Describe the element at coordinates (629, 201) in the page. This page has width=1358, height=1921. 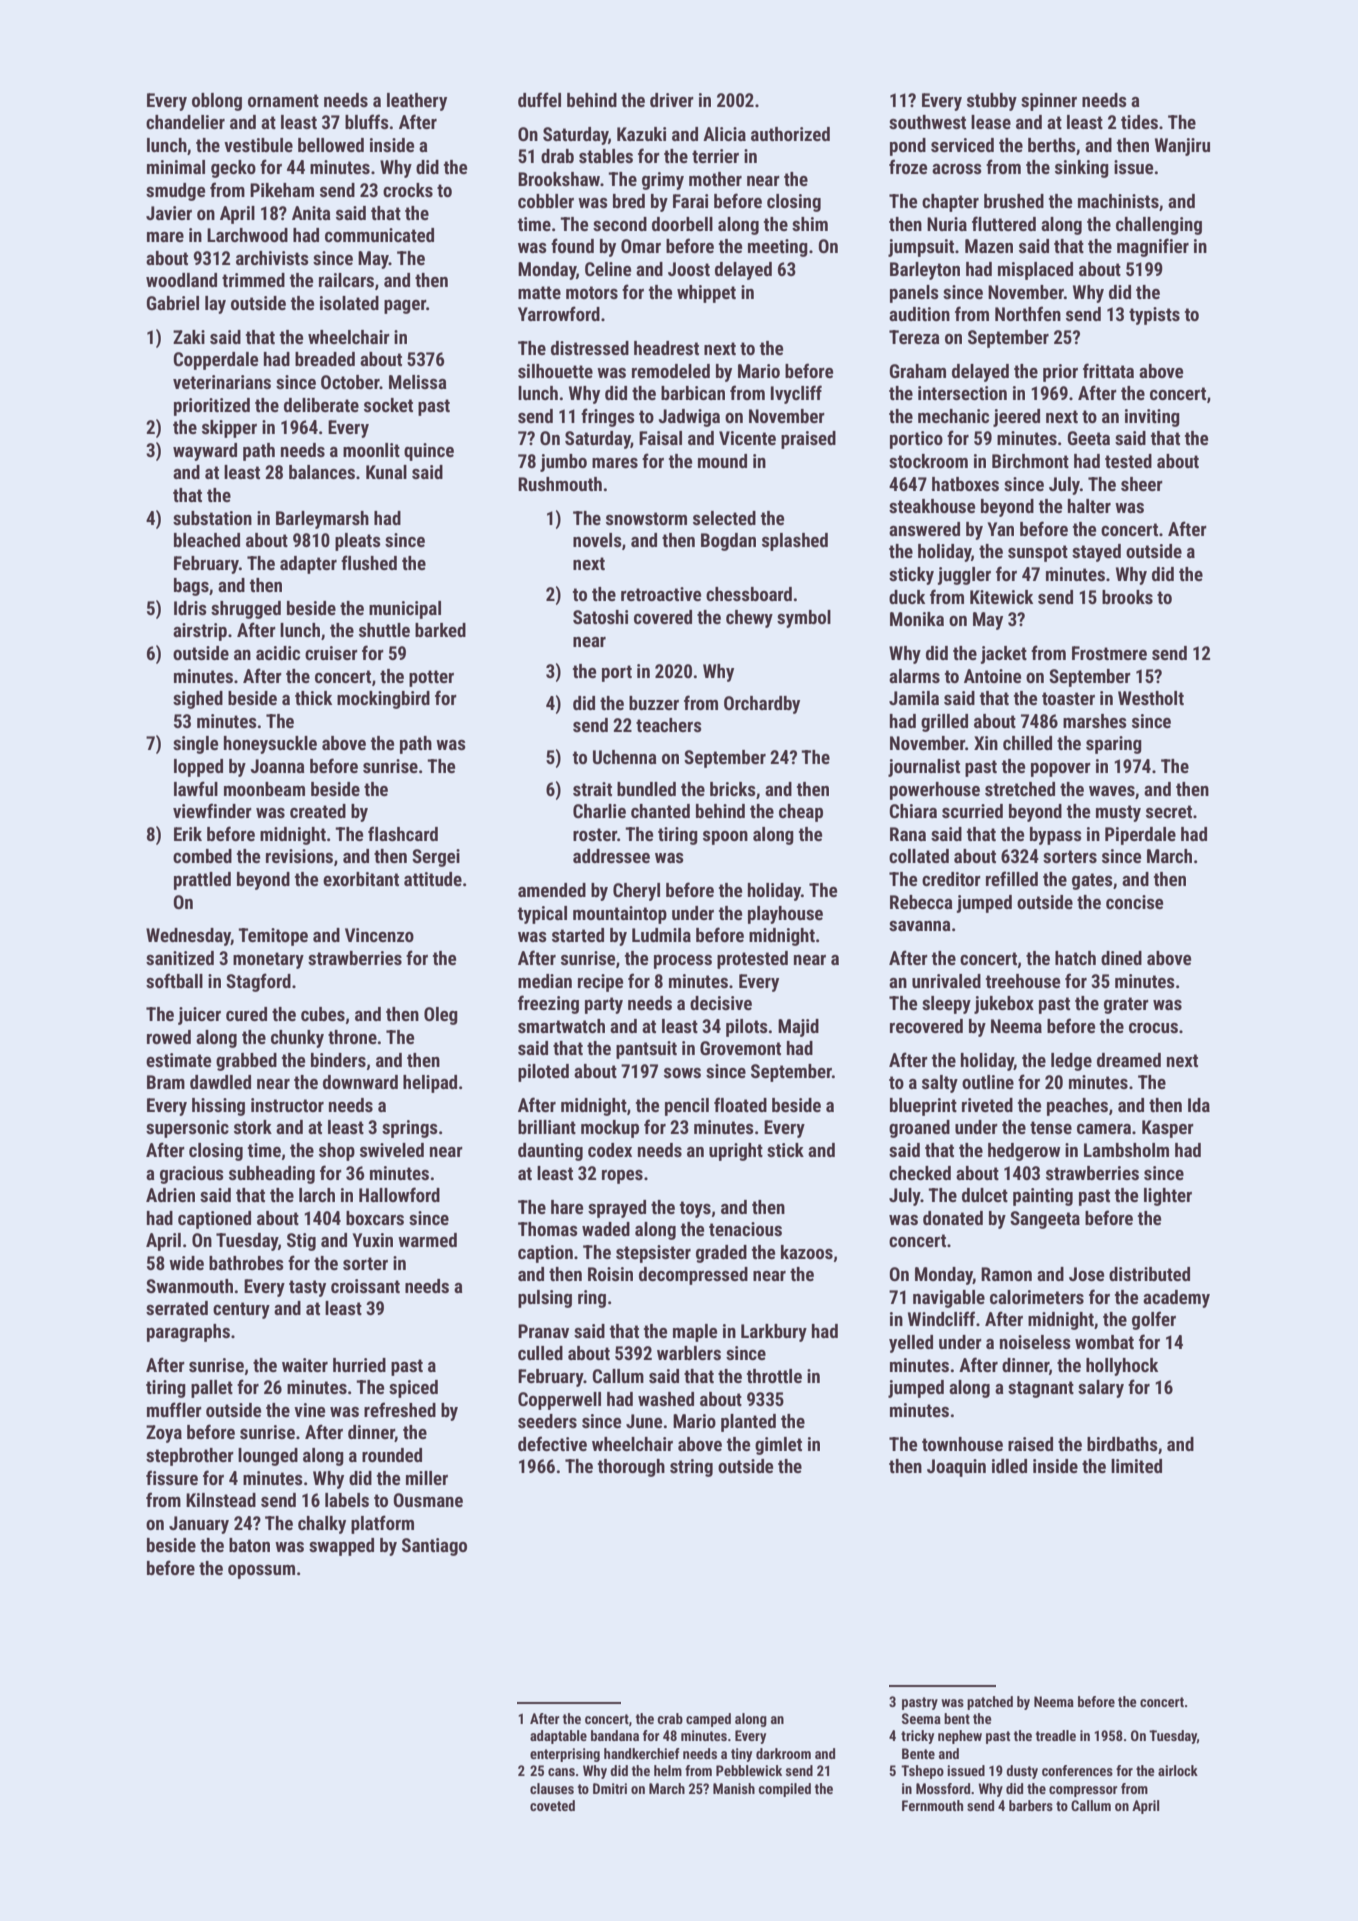
I see `bred` at that location.
